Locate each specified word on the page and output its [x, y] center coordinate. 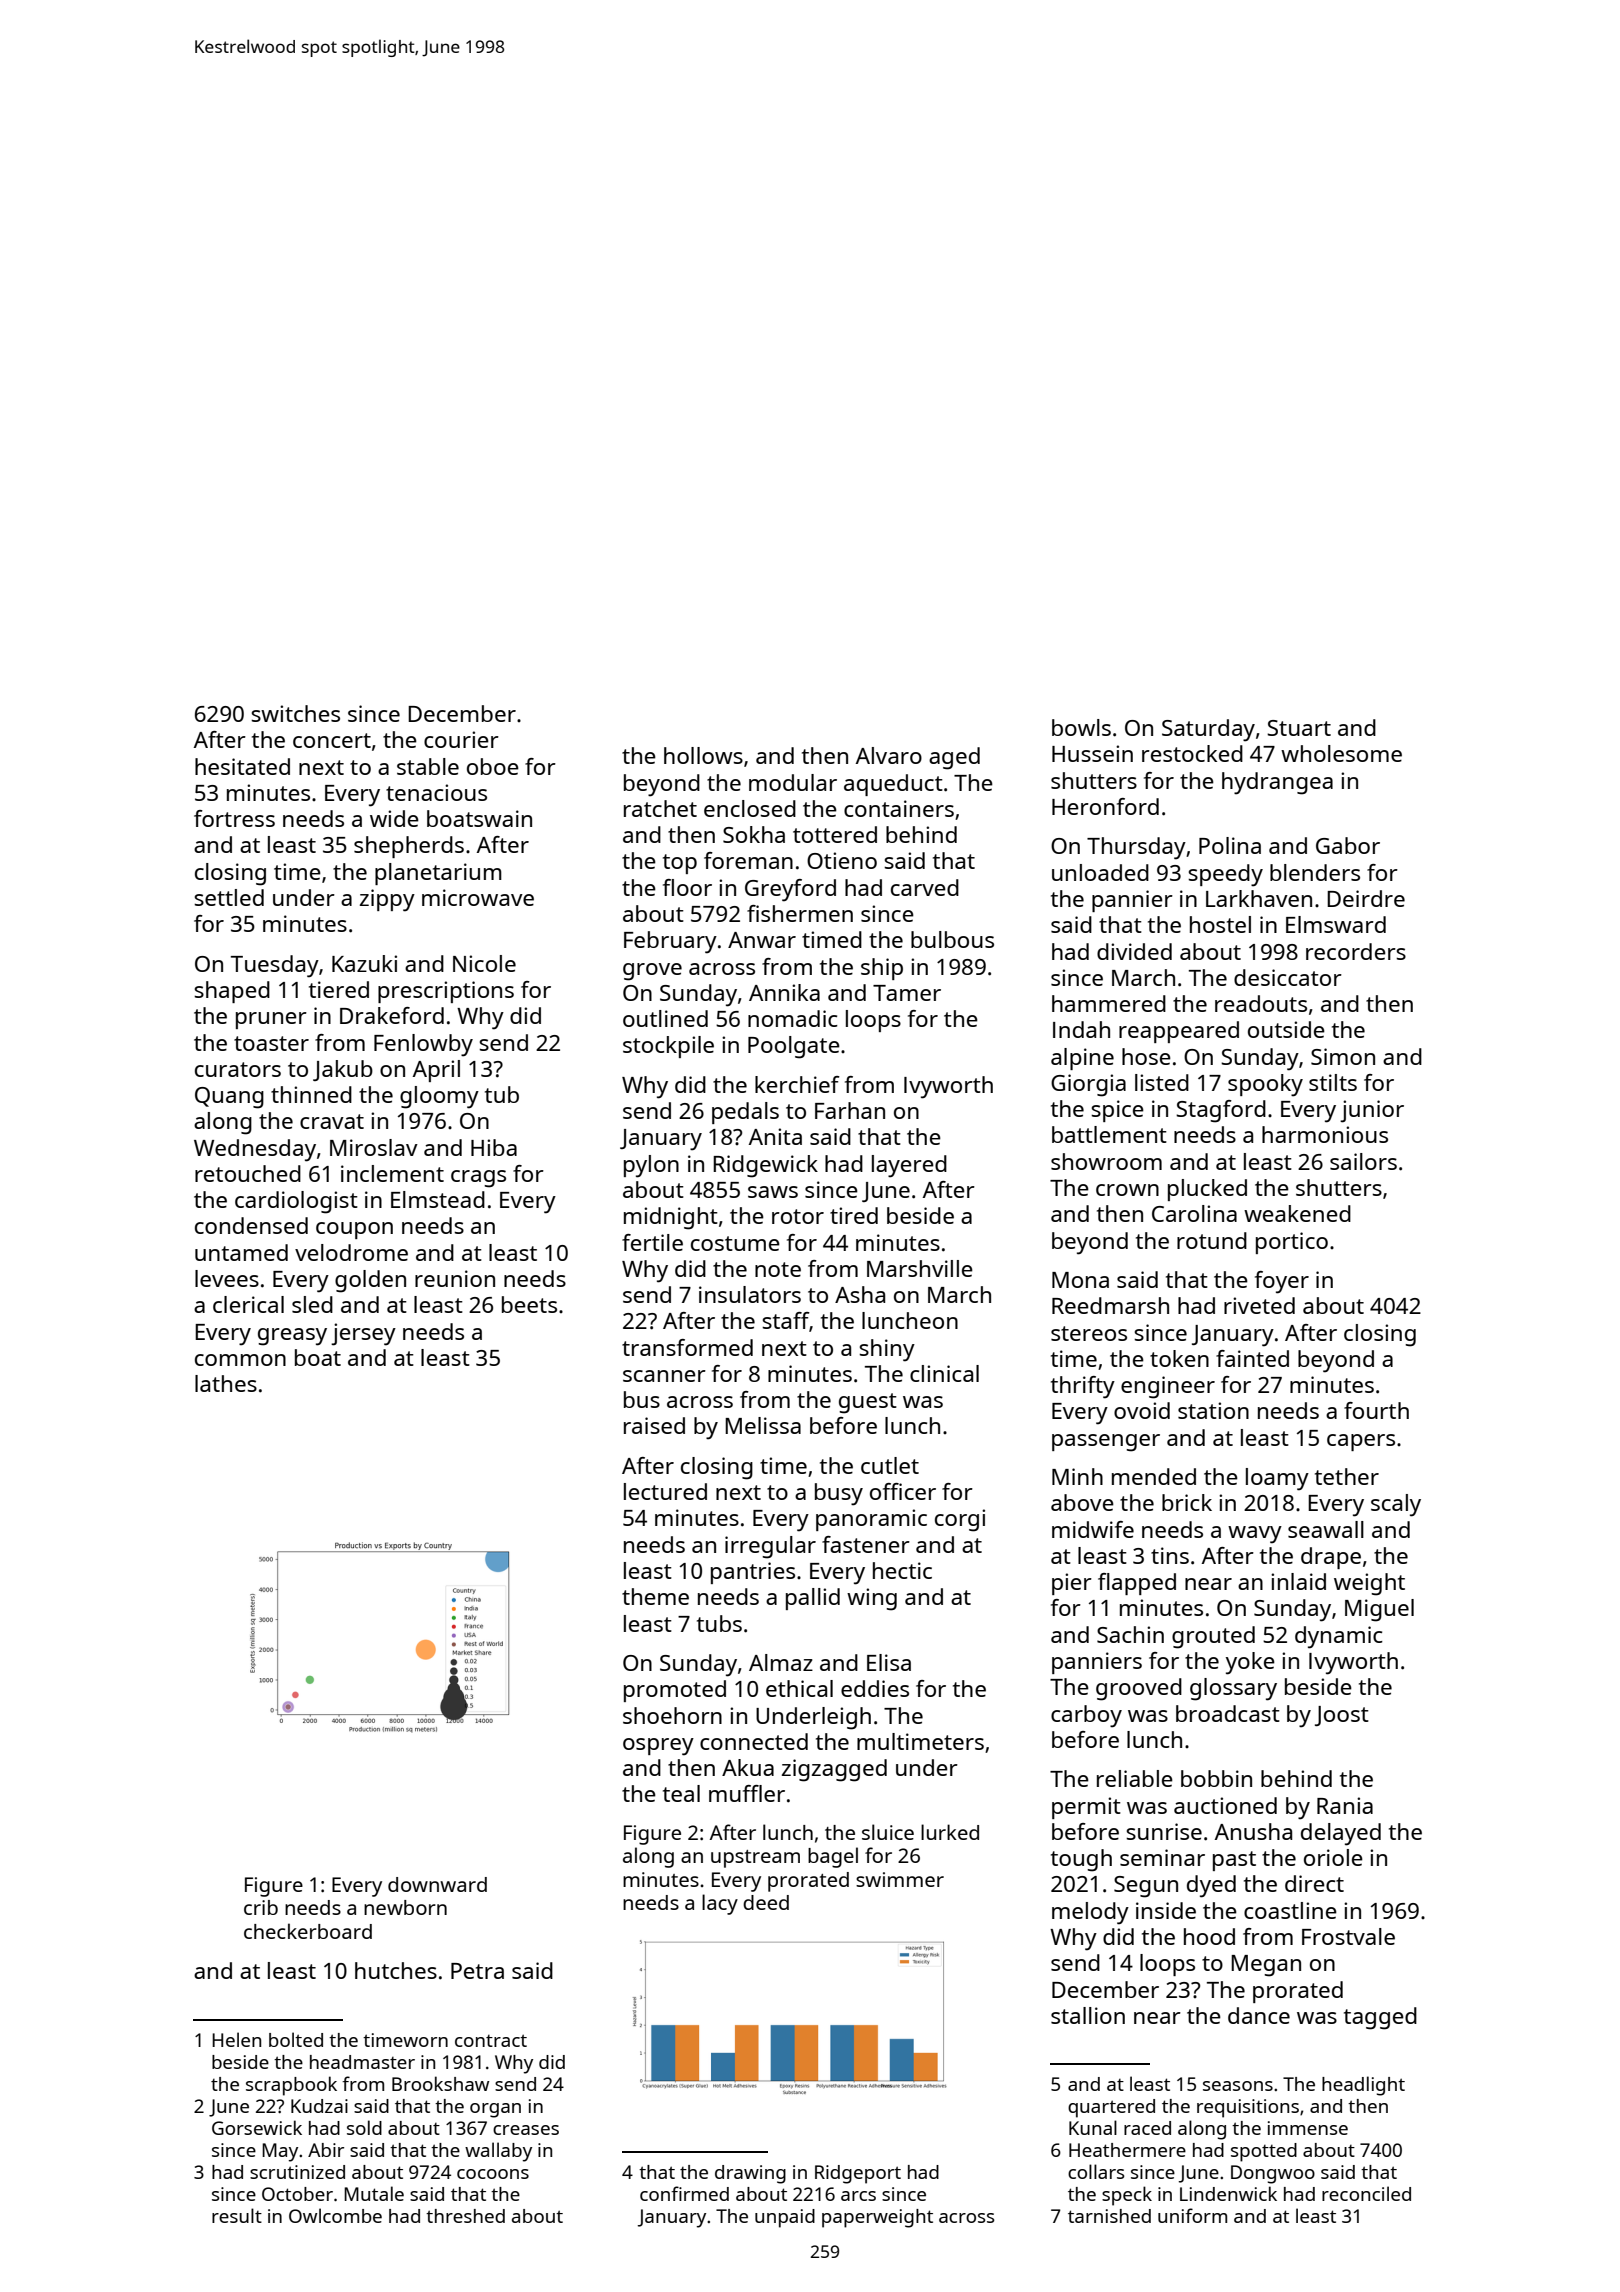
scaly [1396, 1505]
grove [652, 972]
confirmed [684, 2193]
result [237, 2215]
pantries [753, 1573]
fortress [234, 818]
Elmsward [1336, 924]
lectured [665, 1491]
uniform [1192, 2215]
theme [655, 1596]
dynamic [1339, 1637]
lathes [226, 1383]
